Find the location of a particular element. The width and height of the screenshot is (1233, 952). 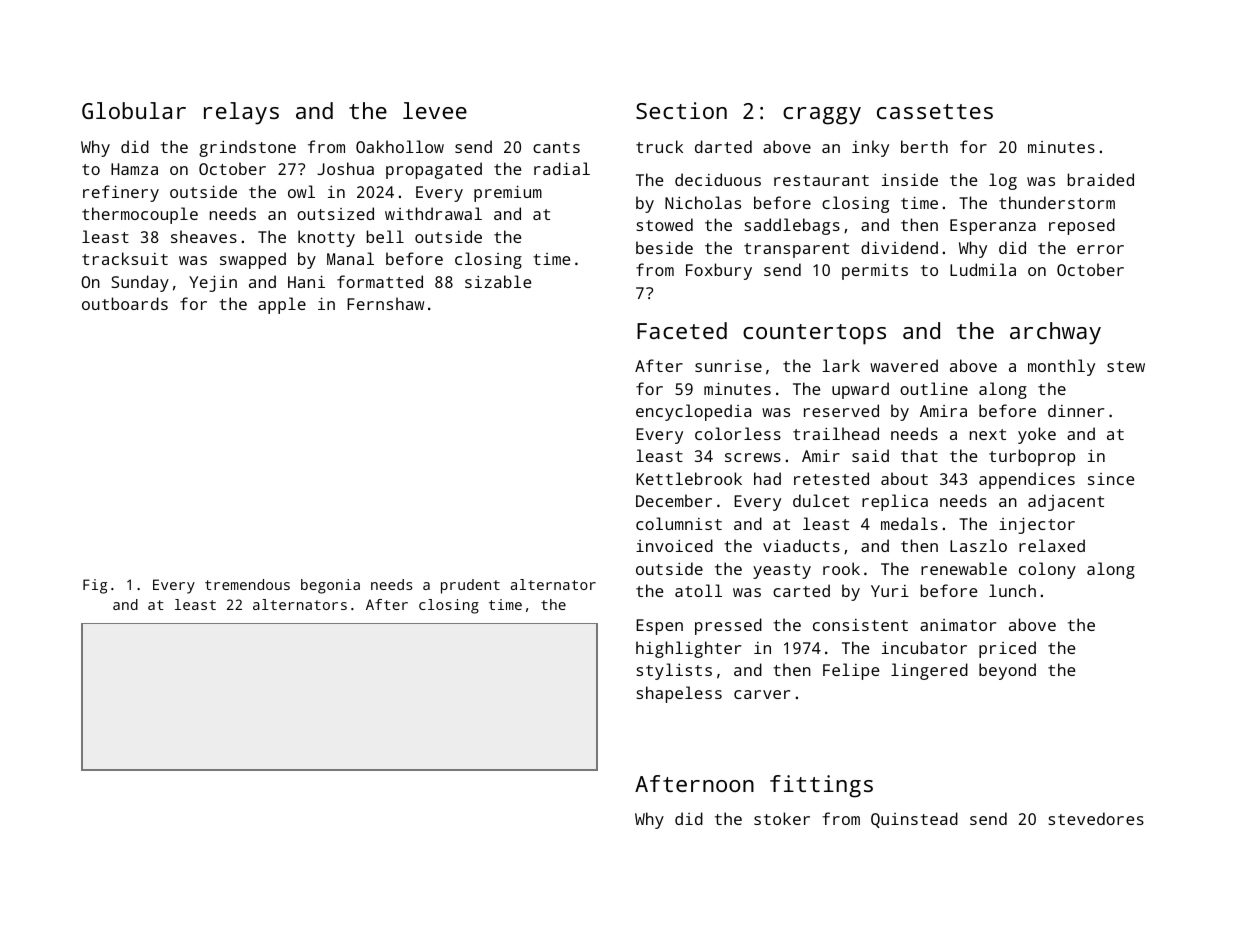

stevedores is located at coordinates (1096, 818).
